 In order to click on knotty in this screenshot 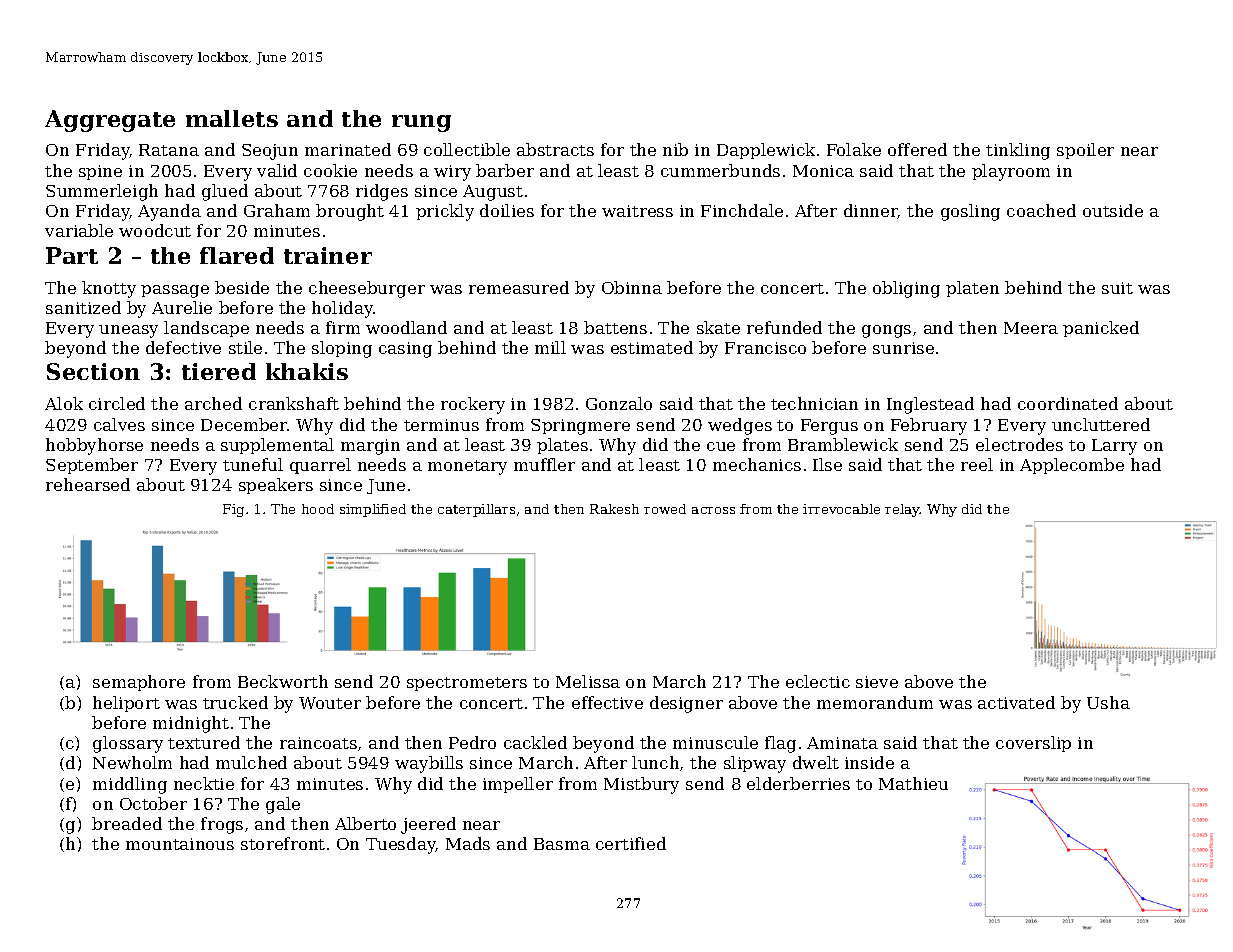, I will do `click(109, 289)`.
